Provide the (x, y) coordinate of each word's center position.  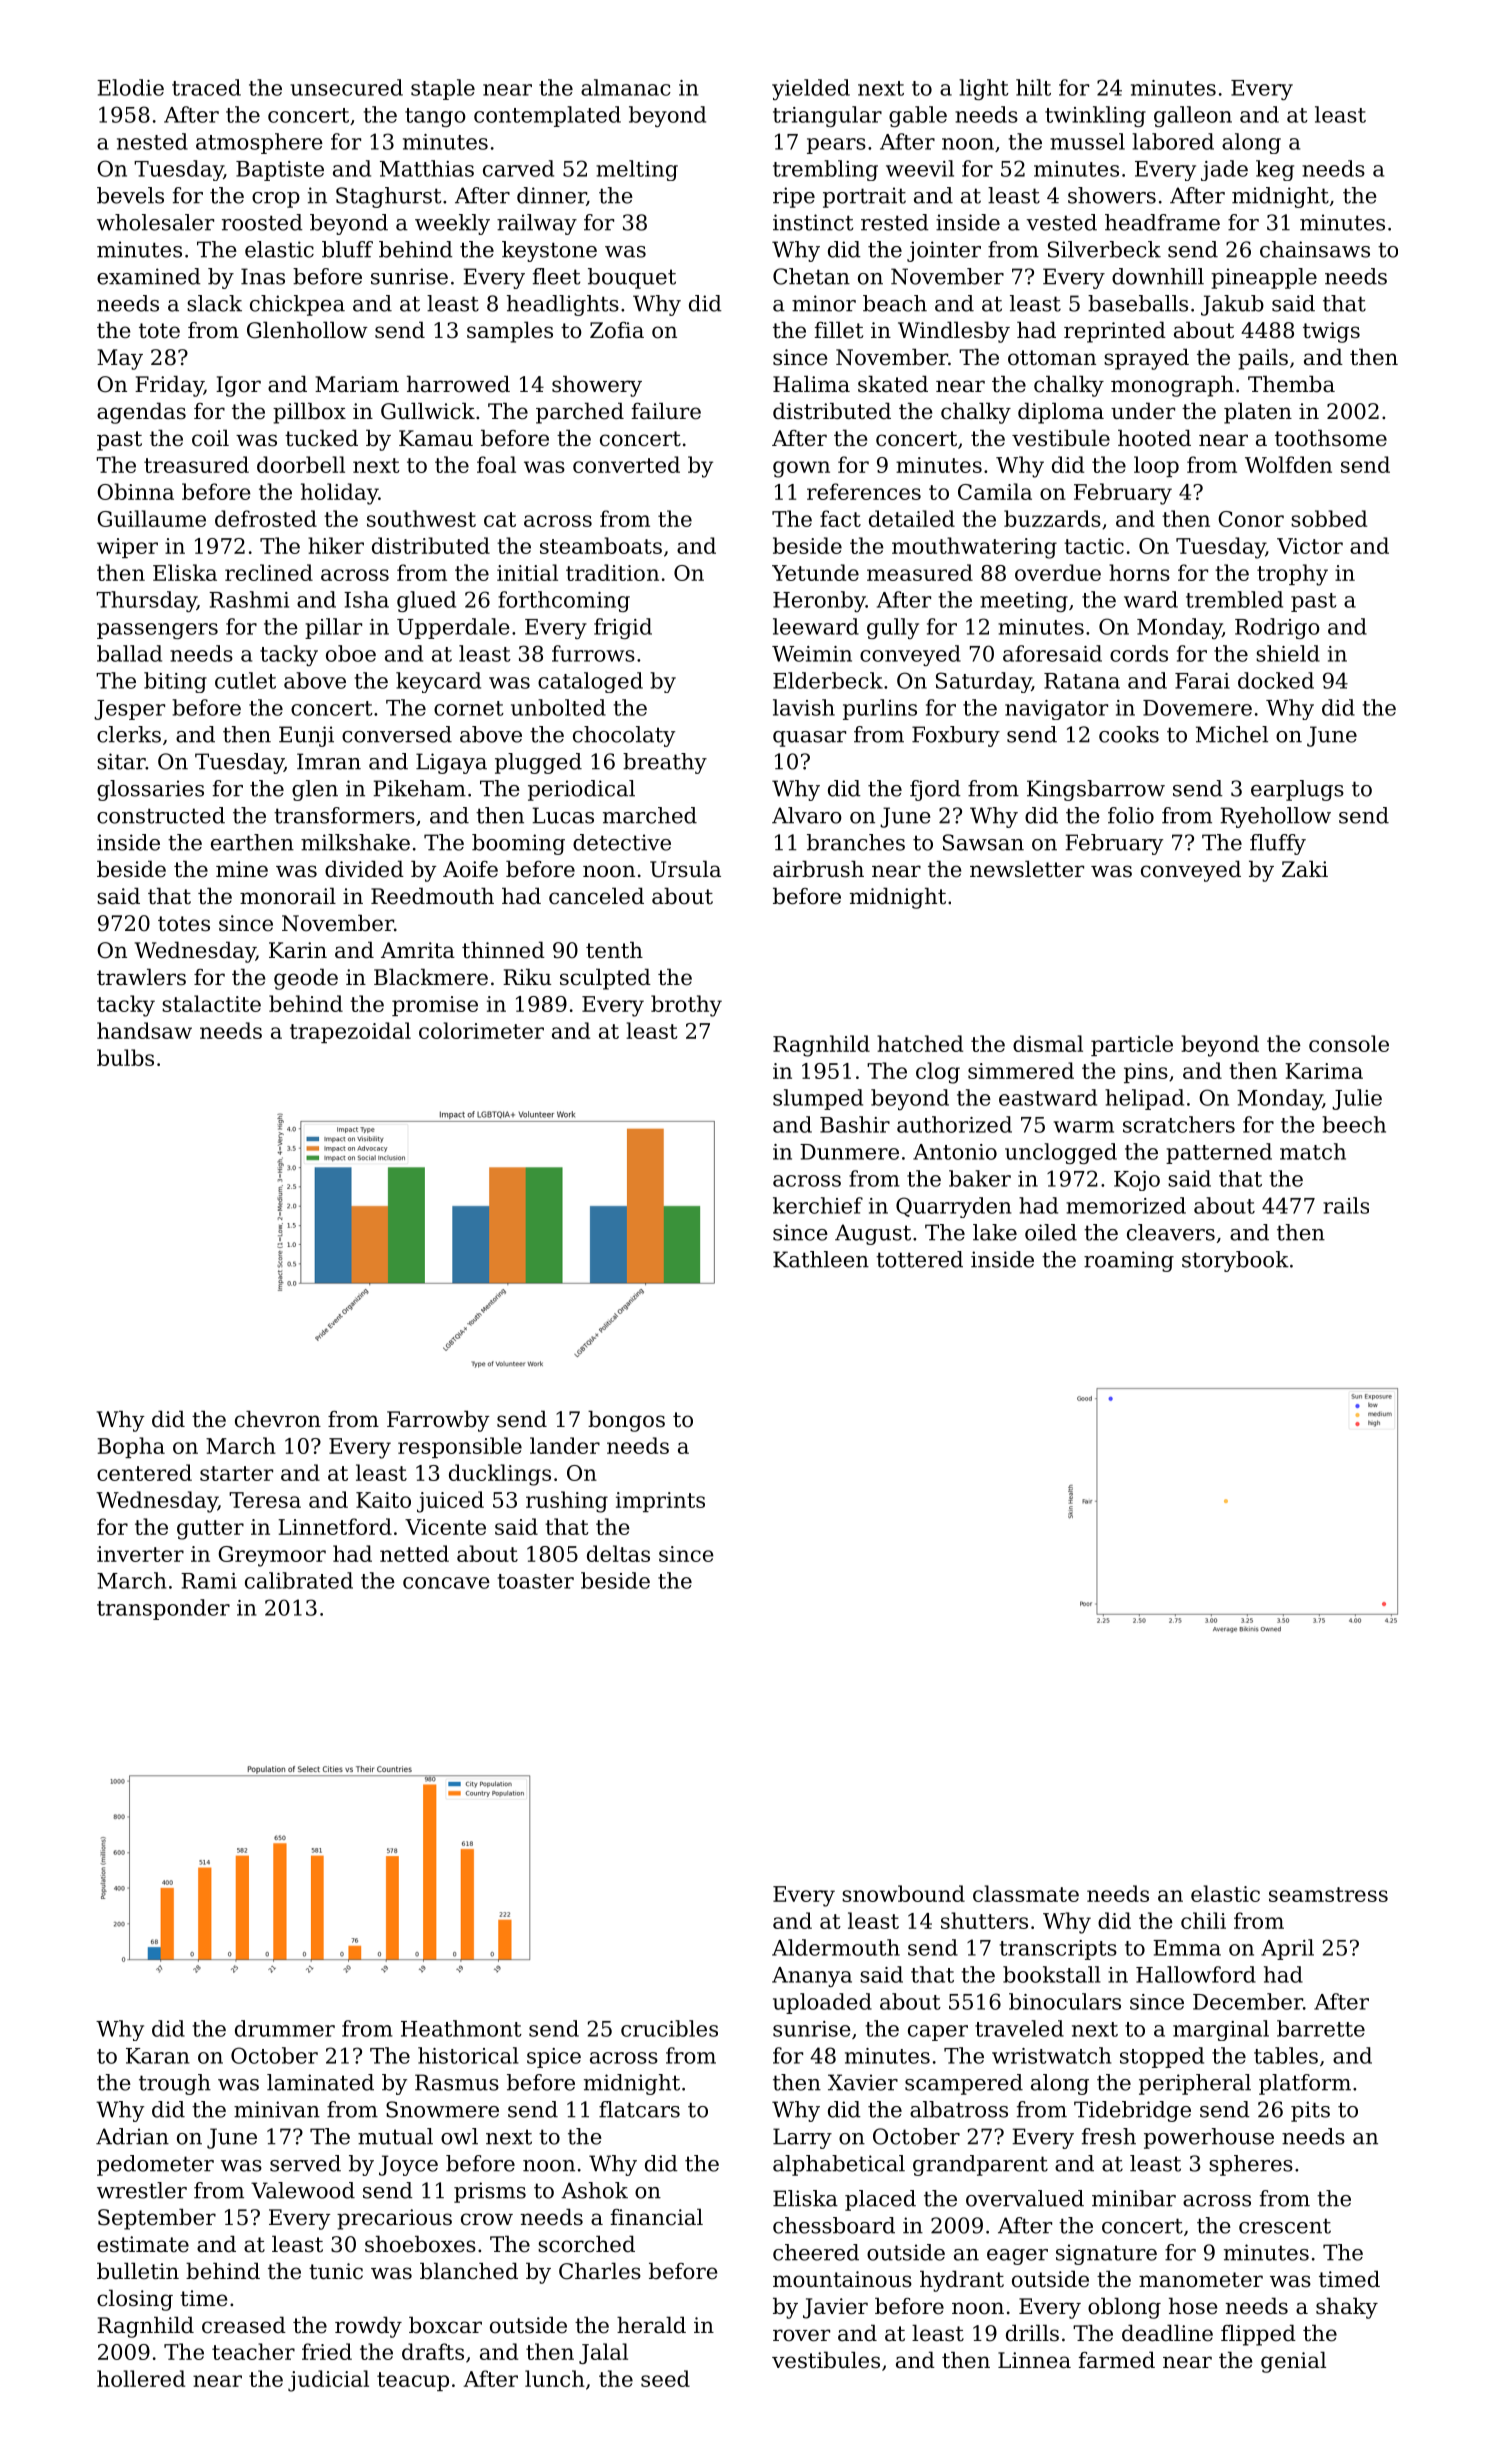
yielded (811, 89)
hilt (1033, 87)
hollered (141, 2378)
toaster (536, 1581)
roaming (1129, 1261)
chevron (278, 1419)
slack (214, 303)
